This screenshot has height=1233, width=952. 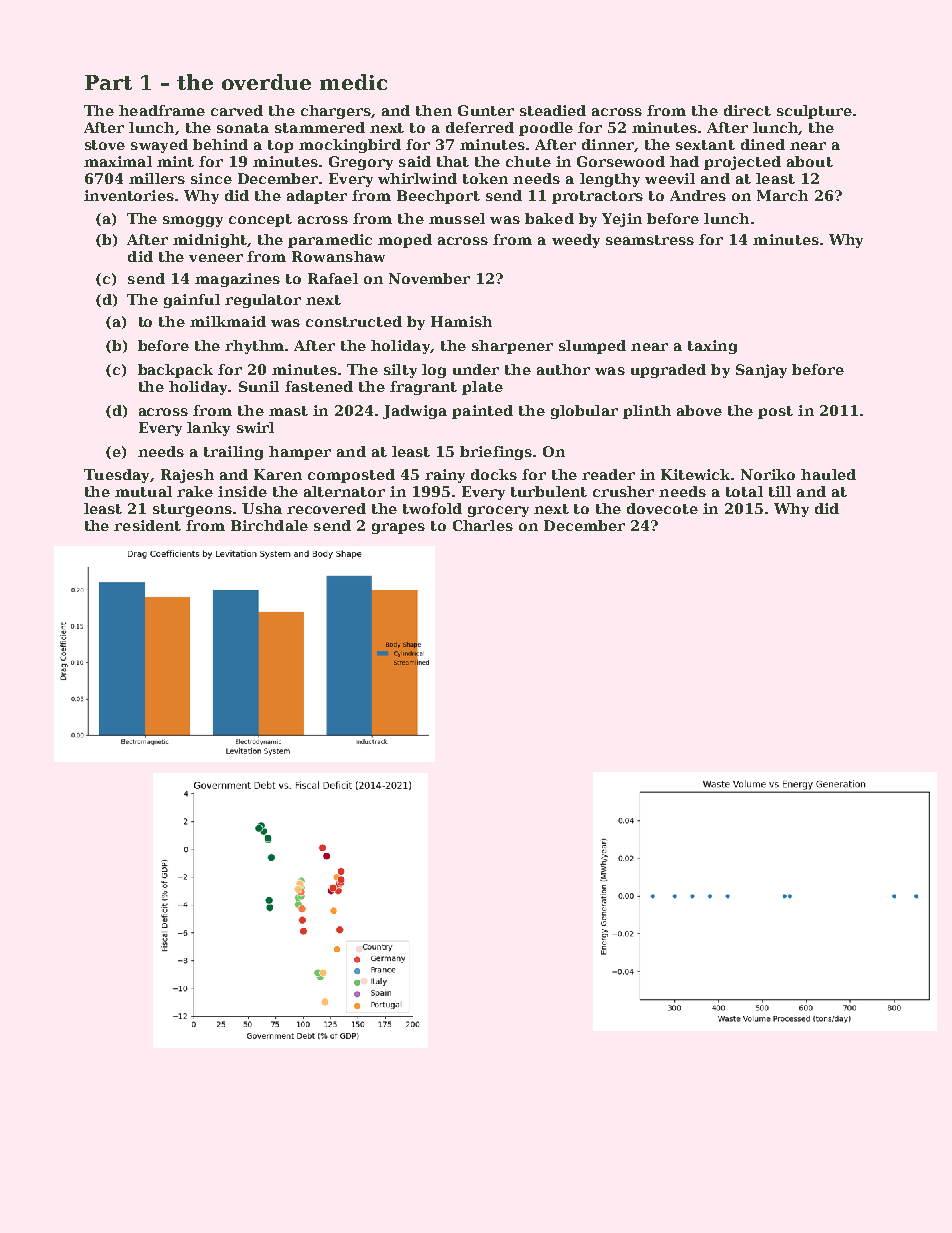 I want to click on Part, so click(x=108, y=82).
